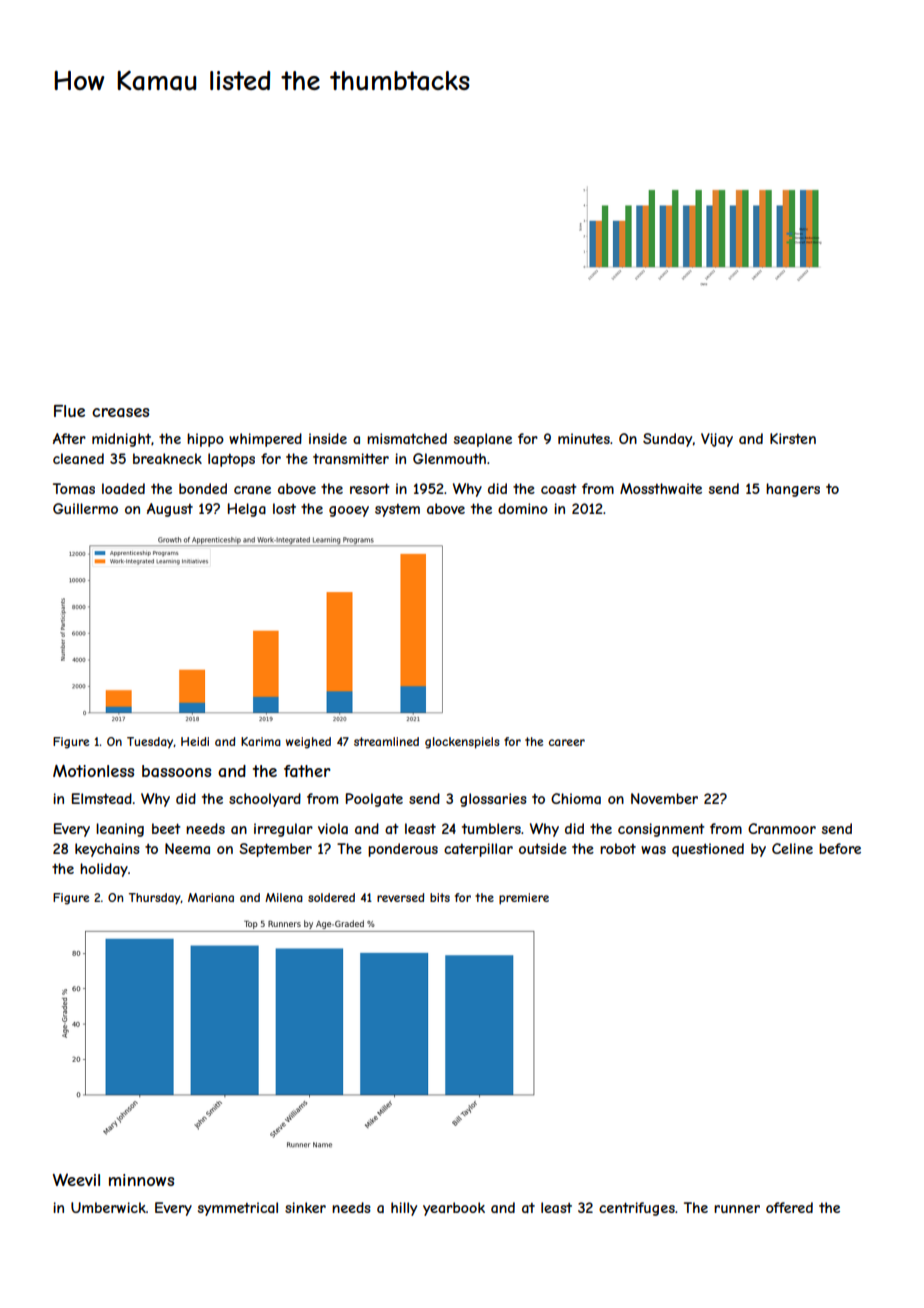 Image resolution: width=924 pixels, height=1308 pixels. What do you see at coordinates (265, 440) in the page?
I see `whimpered` at bounding box center [265, 440].
